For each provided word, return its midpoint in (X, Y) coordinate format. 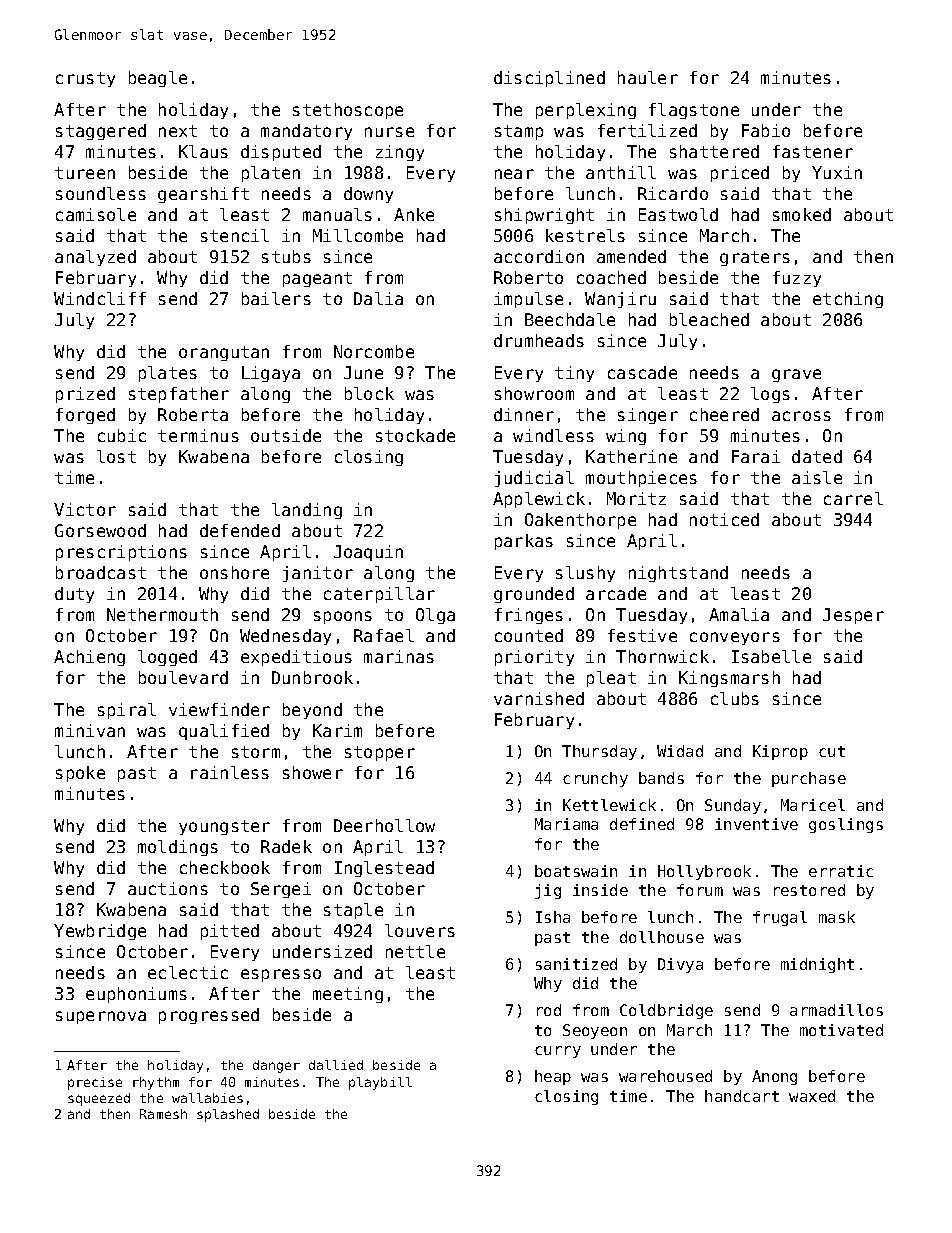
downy (368, 195)
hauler (648, 77)
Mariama (566, 824)
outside (286, 435)
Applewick (539, 500)
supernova (101, 1017)
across (801, 416)
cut (832, 751)
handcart (742, 1096)
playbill (380, 1083)
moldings (178, 848)
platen (271, 174)
